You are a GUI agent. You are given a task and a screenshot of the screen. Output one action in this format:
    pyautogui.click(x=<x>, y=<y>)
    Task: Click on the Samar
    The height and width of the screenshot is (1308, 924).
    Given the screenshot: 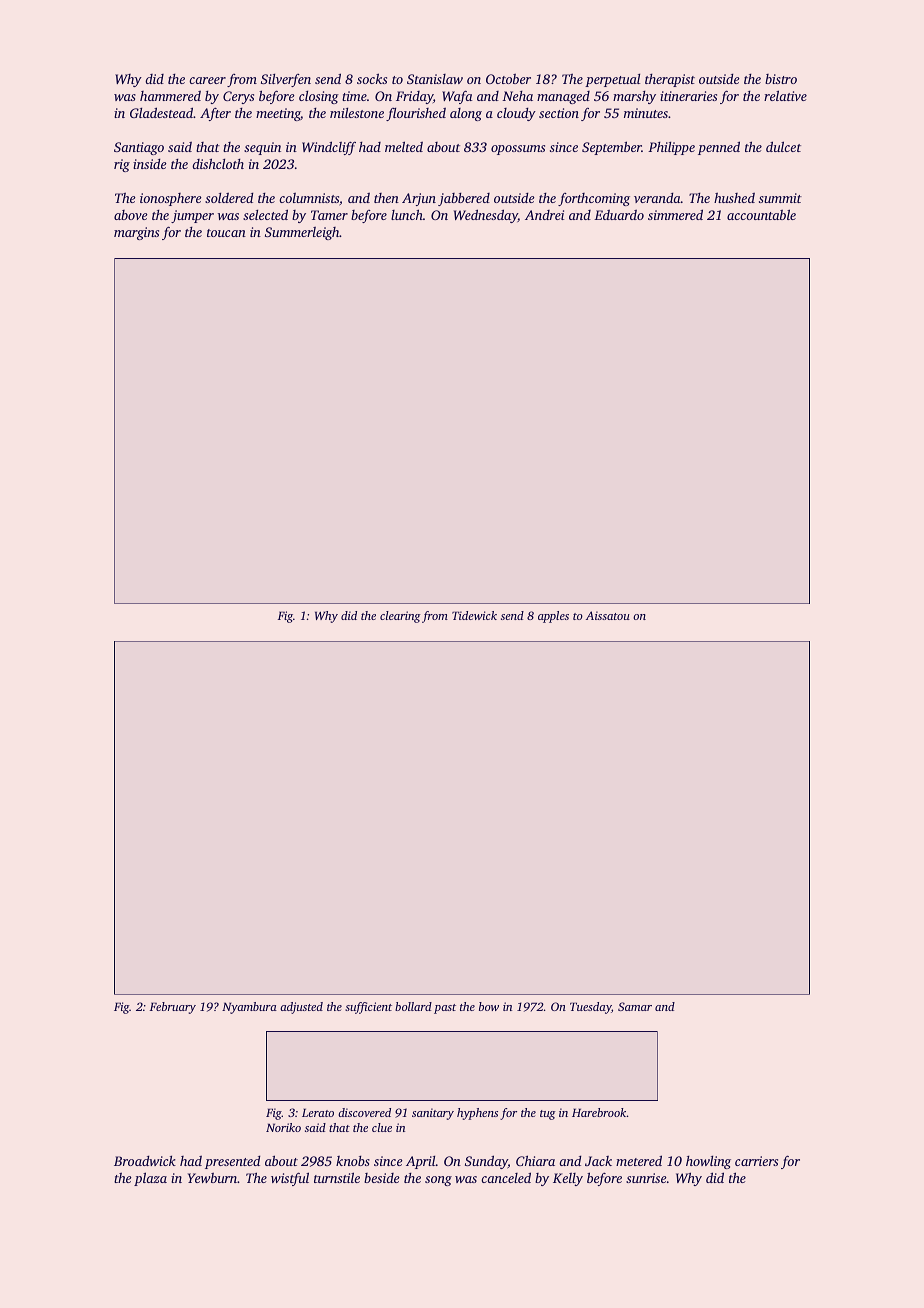 What is the action you would take?
    pyautogui.click(x=635, y=1006)
